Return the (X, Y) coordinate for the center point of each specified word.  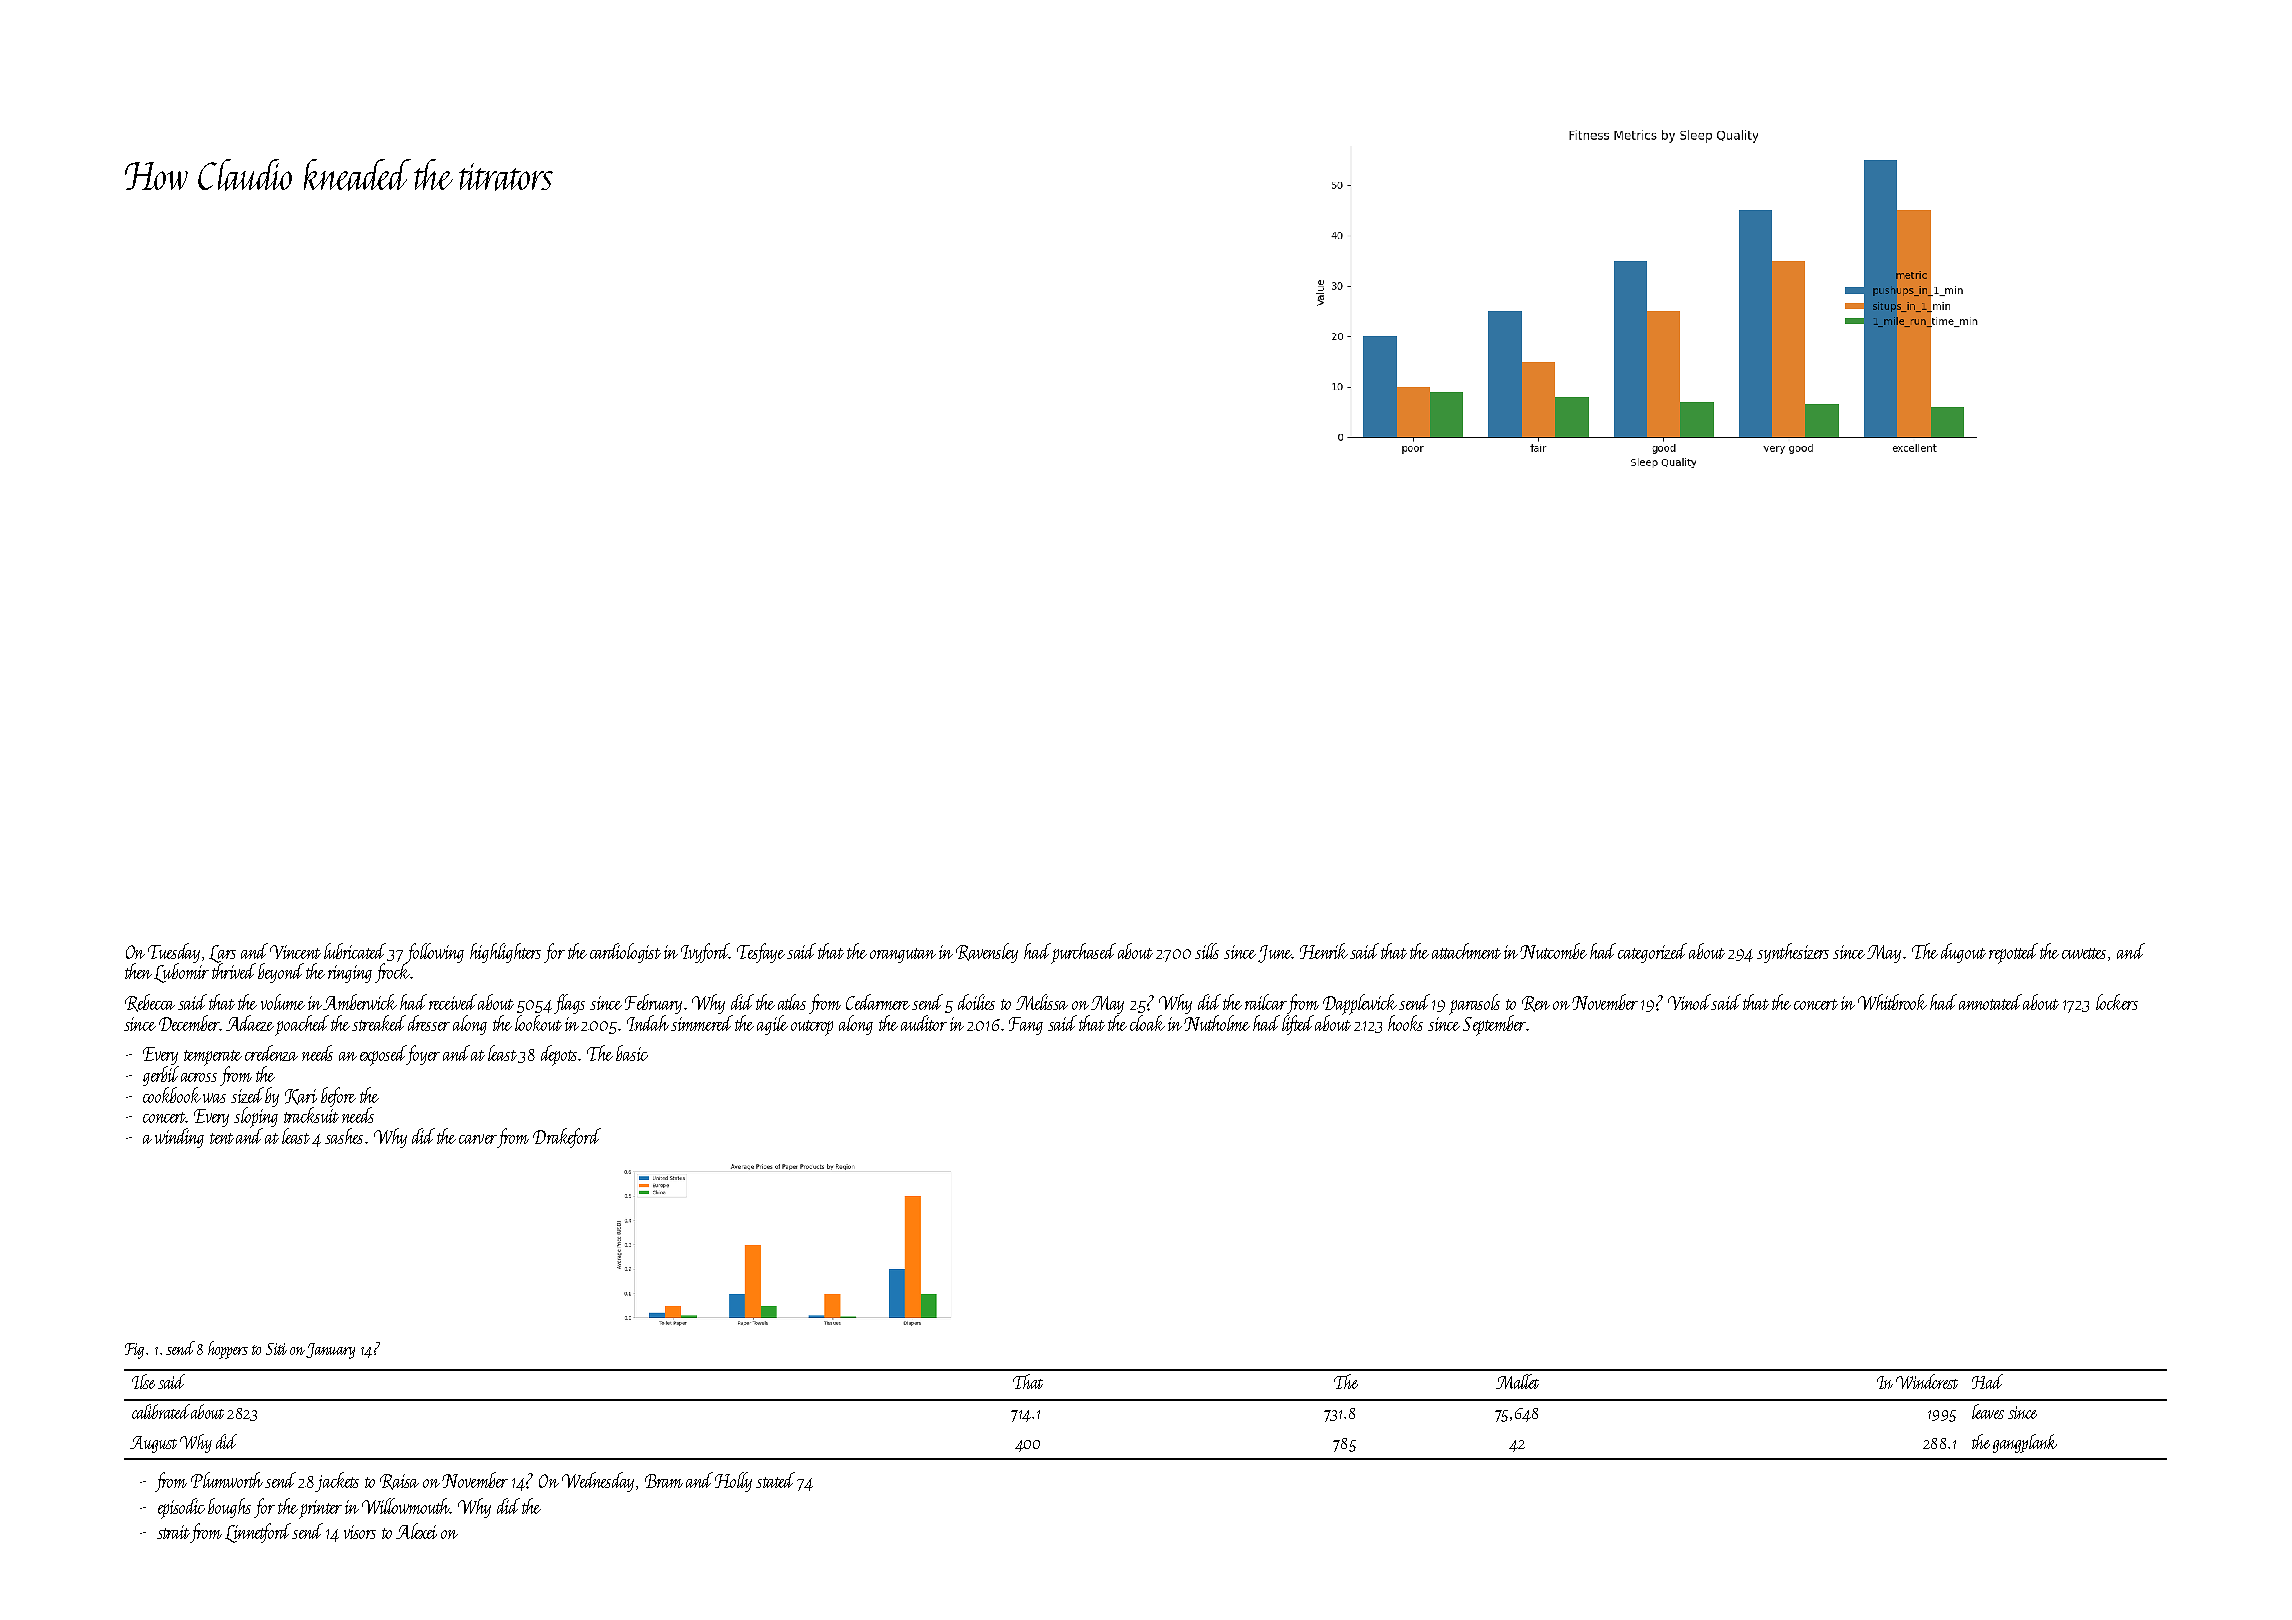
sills (1207, 951)
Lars (222, 954)
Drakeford (567, 1138)
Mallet (1517, 1381)
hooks (1405, 1023)
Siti (276, 1349)
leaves (1988, 1411)
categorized (1652, 953)
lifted (1298, 1025)
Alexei (416, 1531)
